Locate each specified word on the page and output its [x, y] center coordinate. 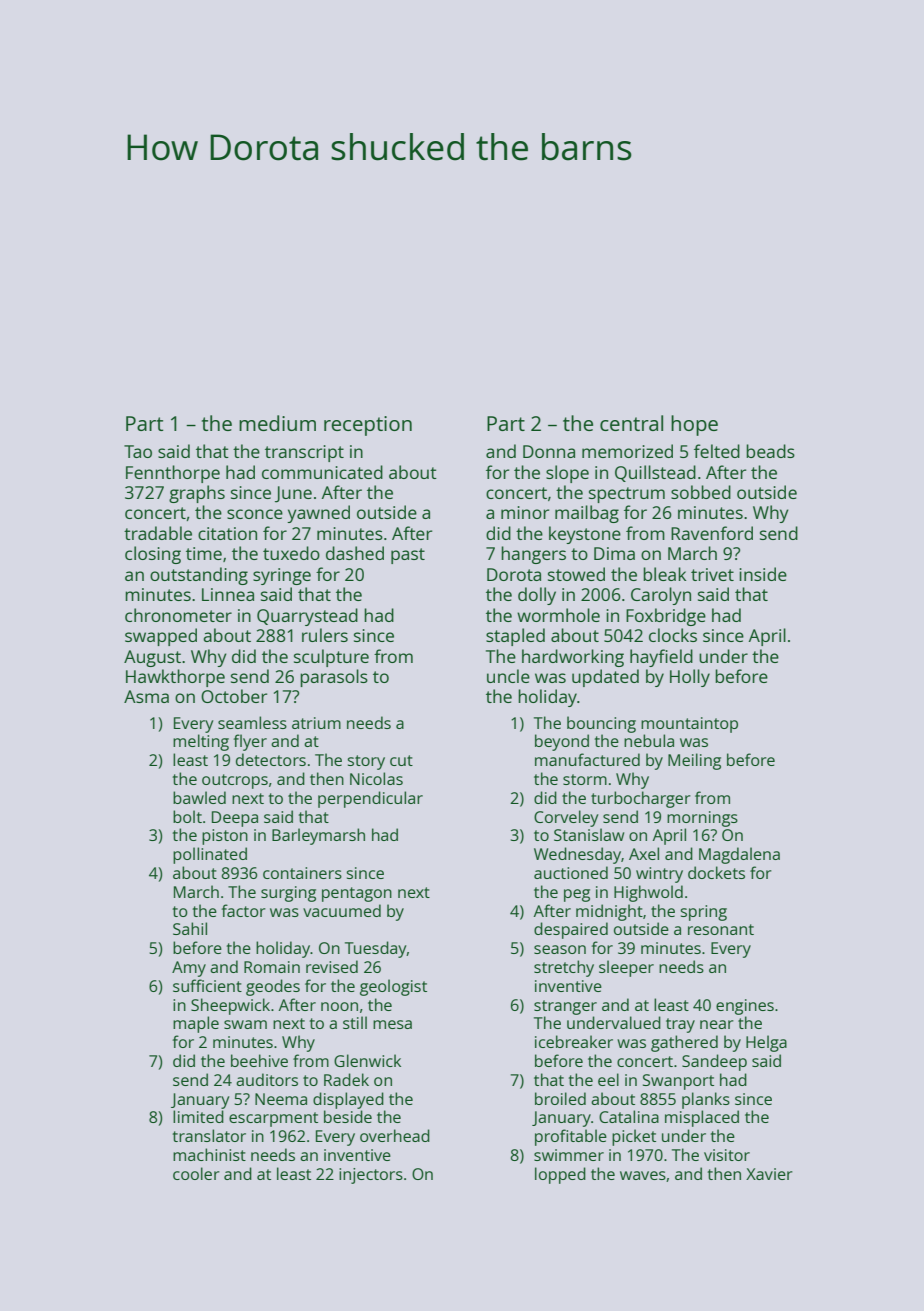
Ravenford [712, 533]
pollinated [210, 855]
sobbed [701, 492]
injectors [371, 1176]
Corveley [566, 818]
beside [348, 1116]
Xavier [769, 1174]
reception [368, 426]
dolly [537, 596]
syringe [282, 576]
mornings [702, 819]
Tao [138, 451]
